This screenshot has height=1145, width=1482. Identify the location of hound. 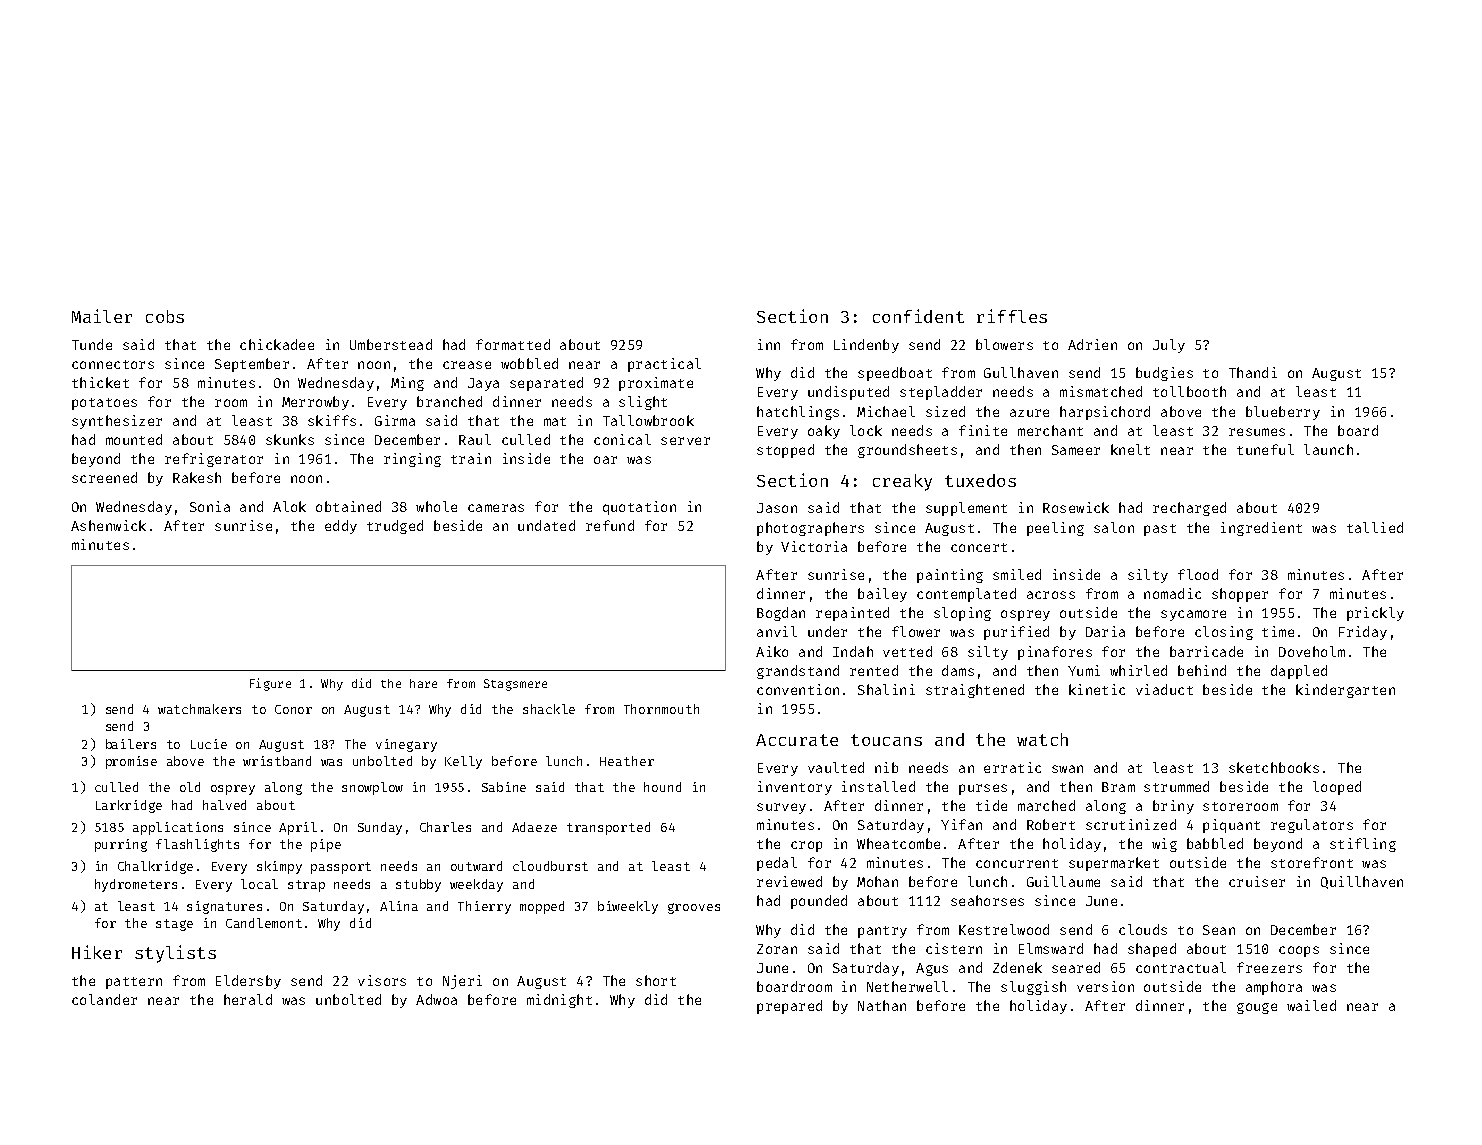
(662, 787).
